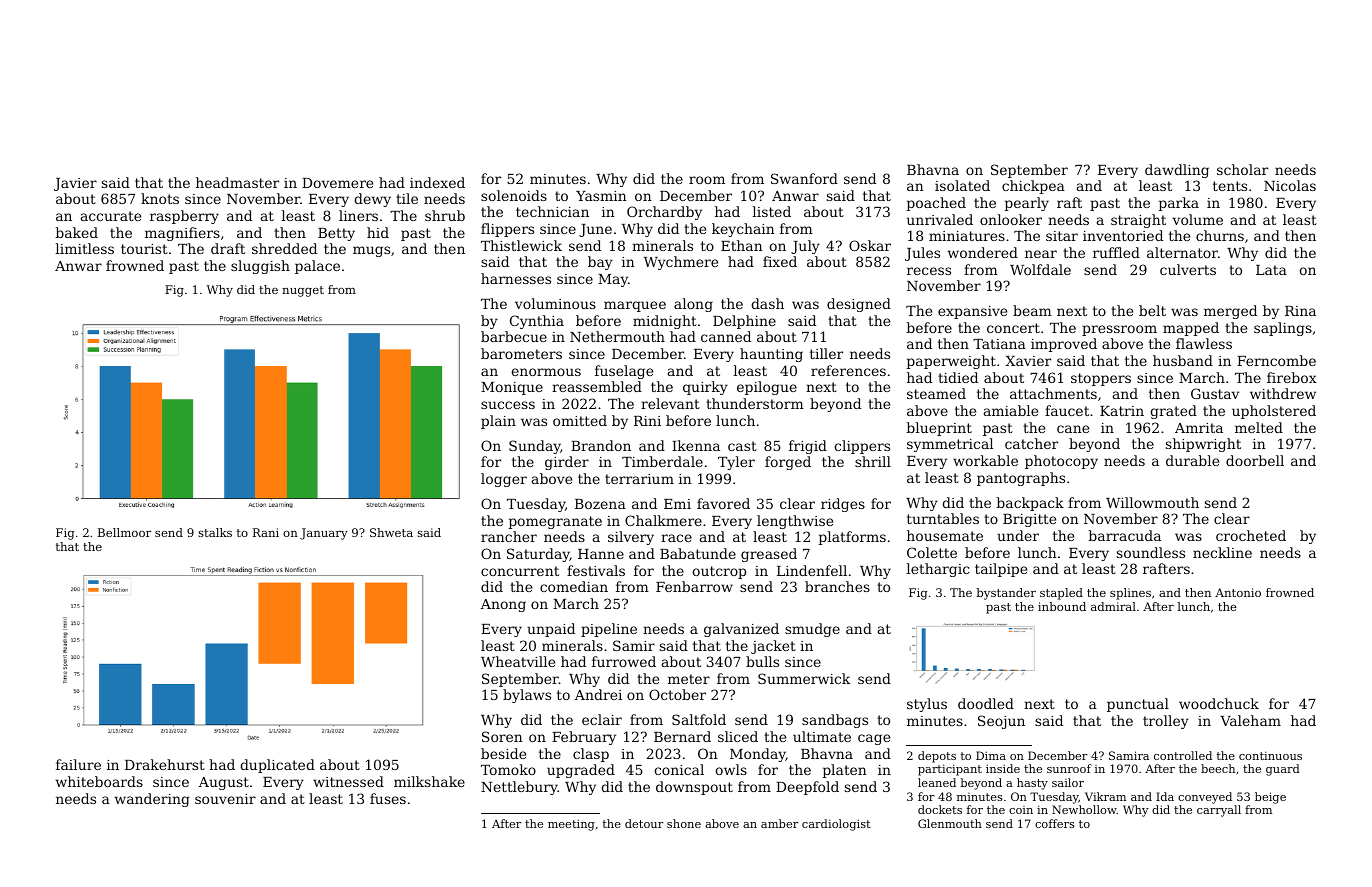 This screenshot has width=1372, height=887. What do you see at coordinates (1251, 535) in the screenshot?
I see `crocheted` at bounding box center [1251, 535].
